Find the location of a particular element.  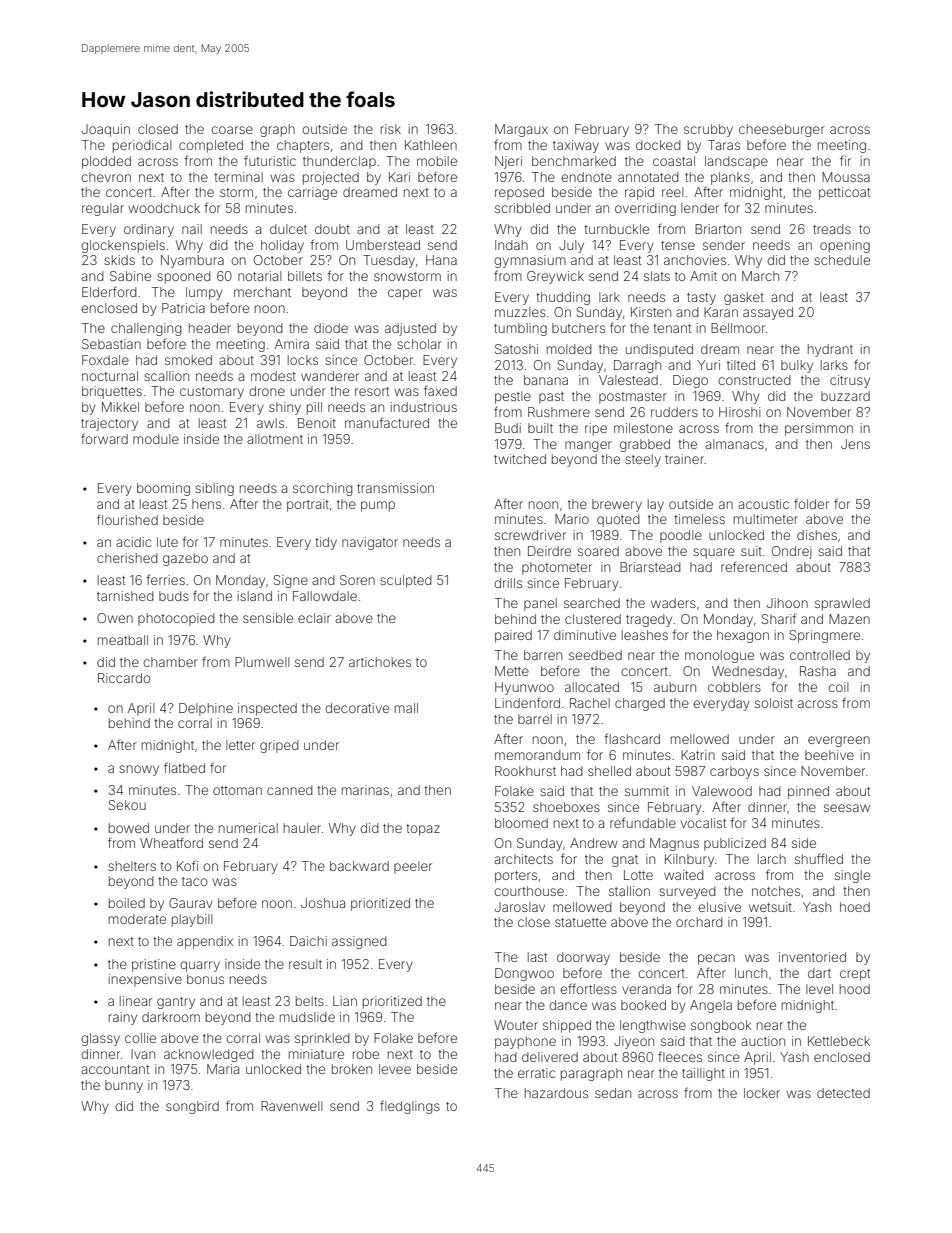

soloist is located at coordinates (774, 703).
